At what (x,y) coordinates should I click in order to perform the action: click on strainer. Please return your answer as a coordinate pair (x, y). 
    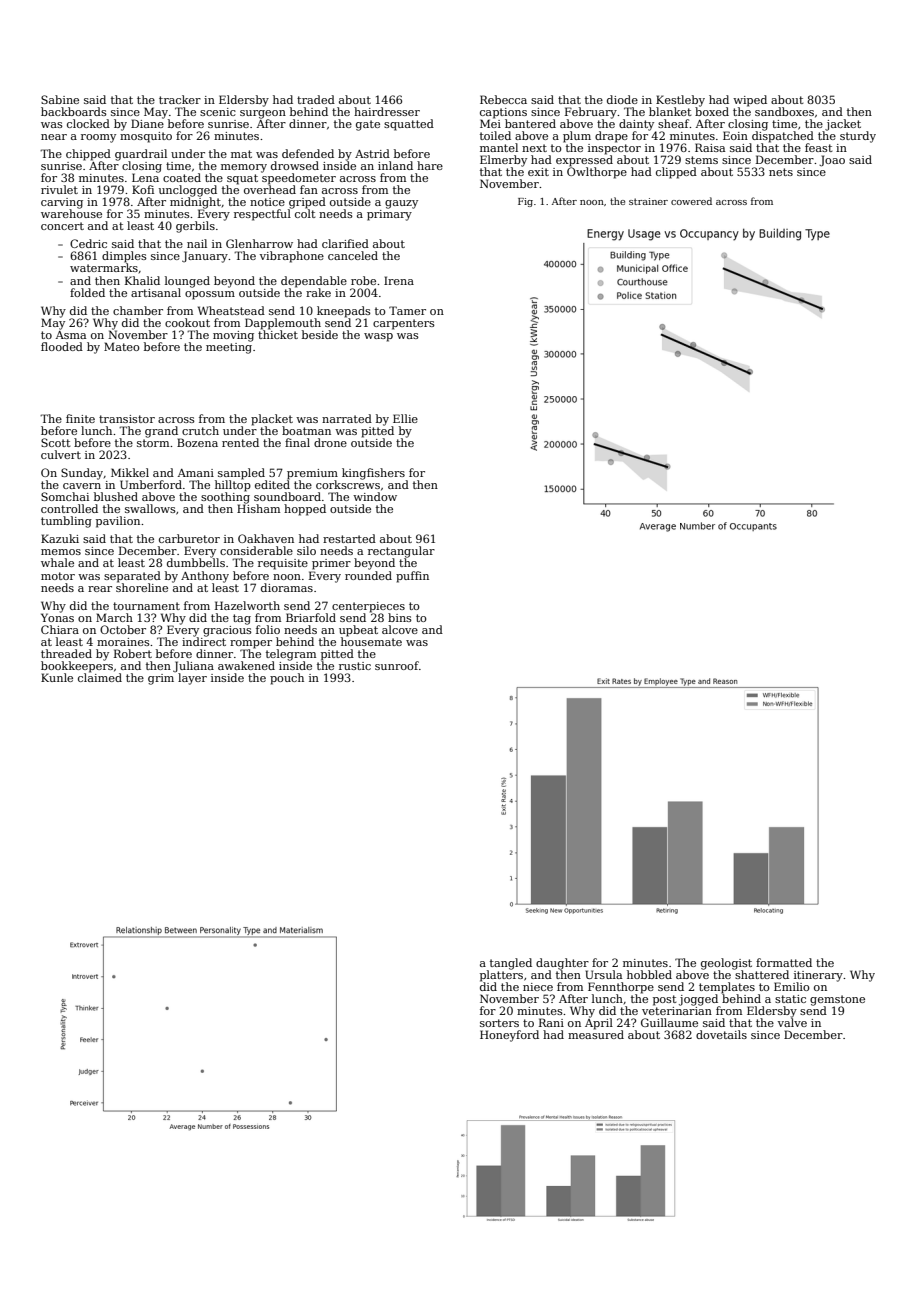
    Looking at the image, I should click on (648, 201).
